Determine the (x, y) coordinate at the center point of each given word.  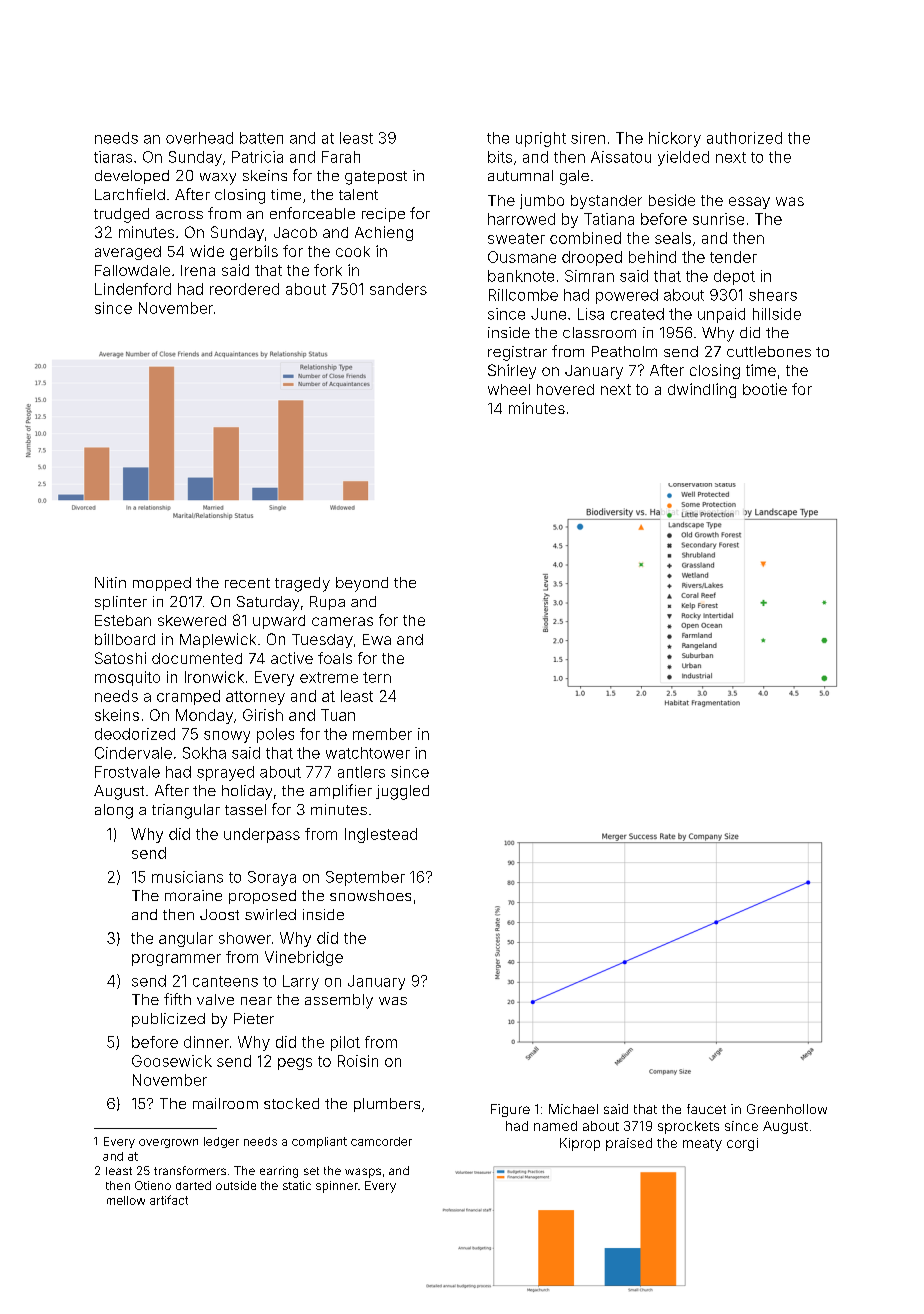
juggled (402, 792)
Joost (219, 914)
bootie (765, 389)
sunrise (718, 219)
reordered (244, 289)
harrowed (521, 219)
